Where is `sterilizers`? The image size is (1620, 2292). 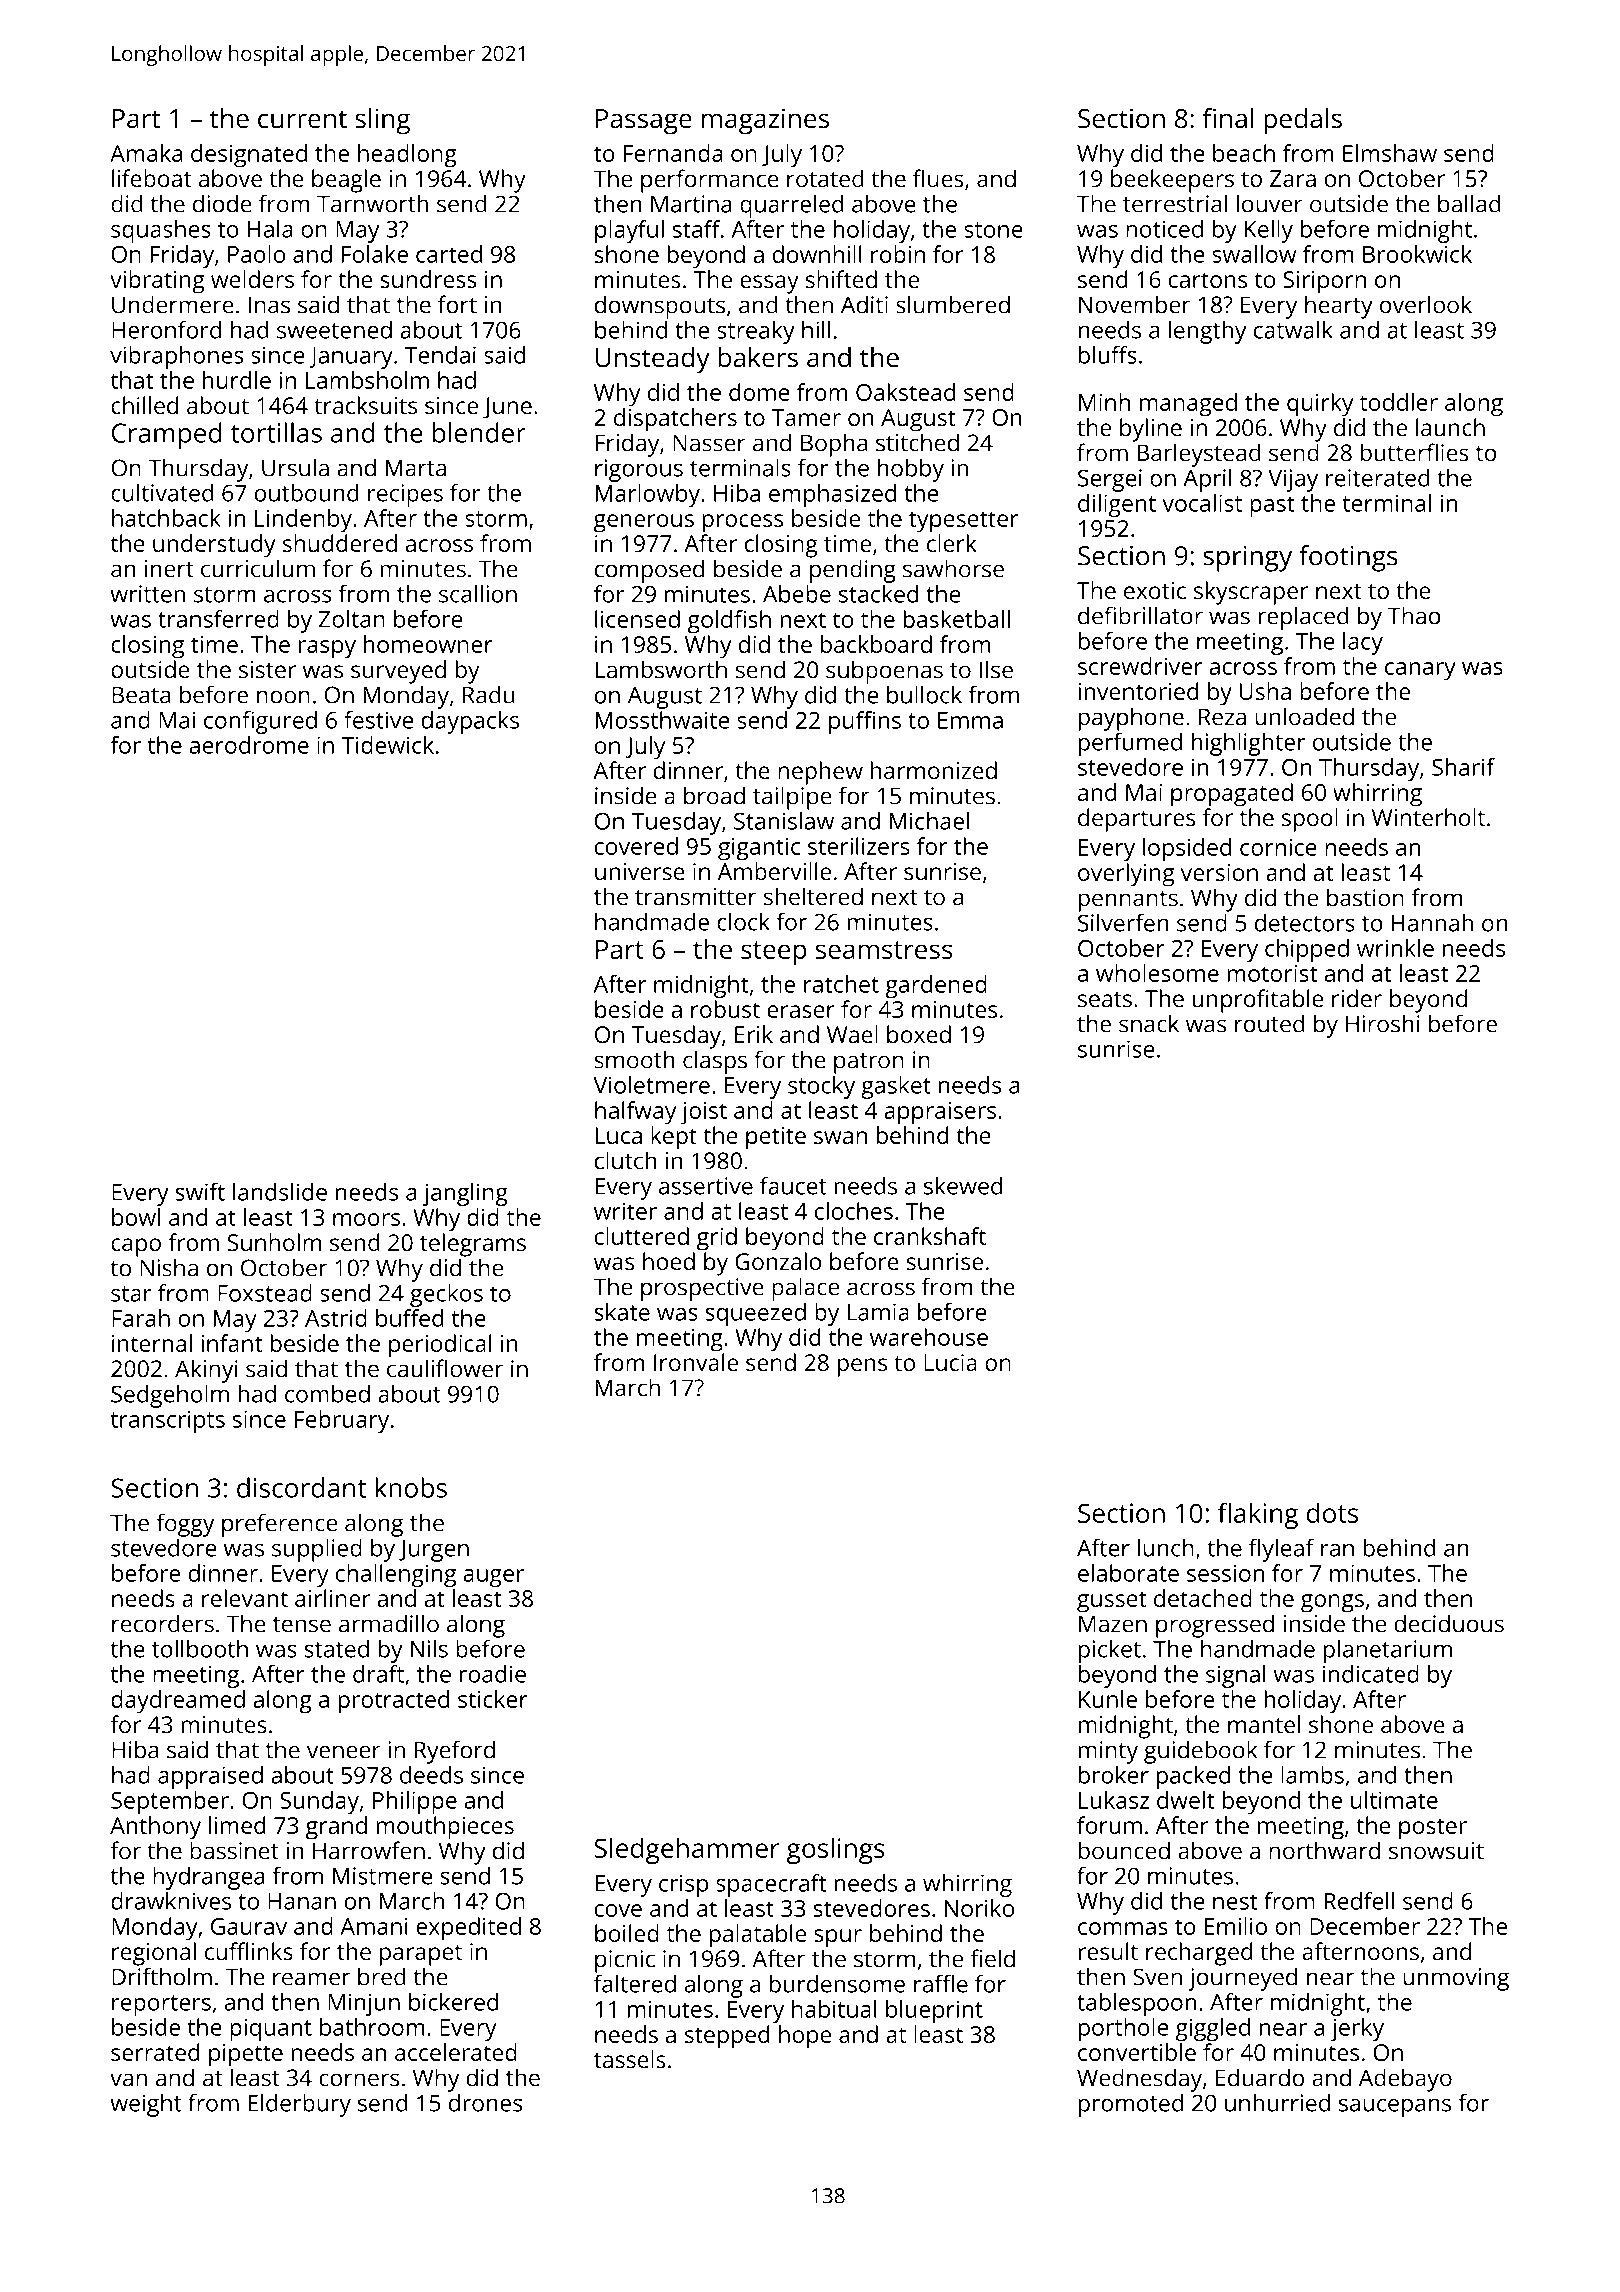
sterilizers is located at coordinates (859, 846).
